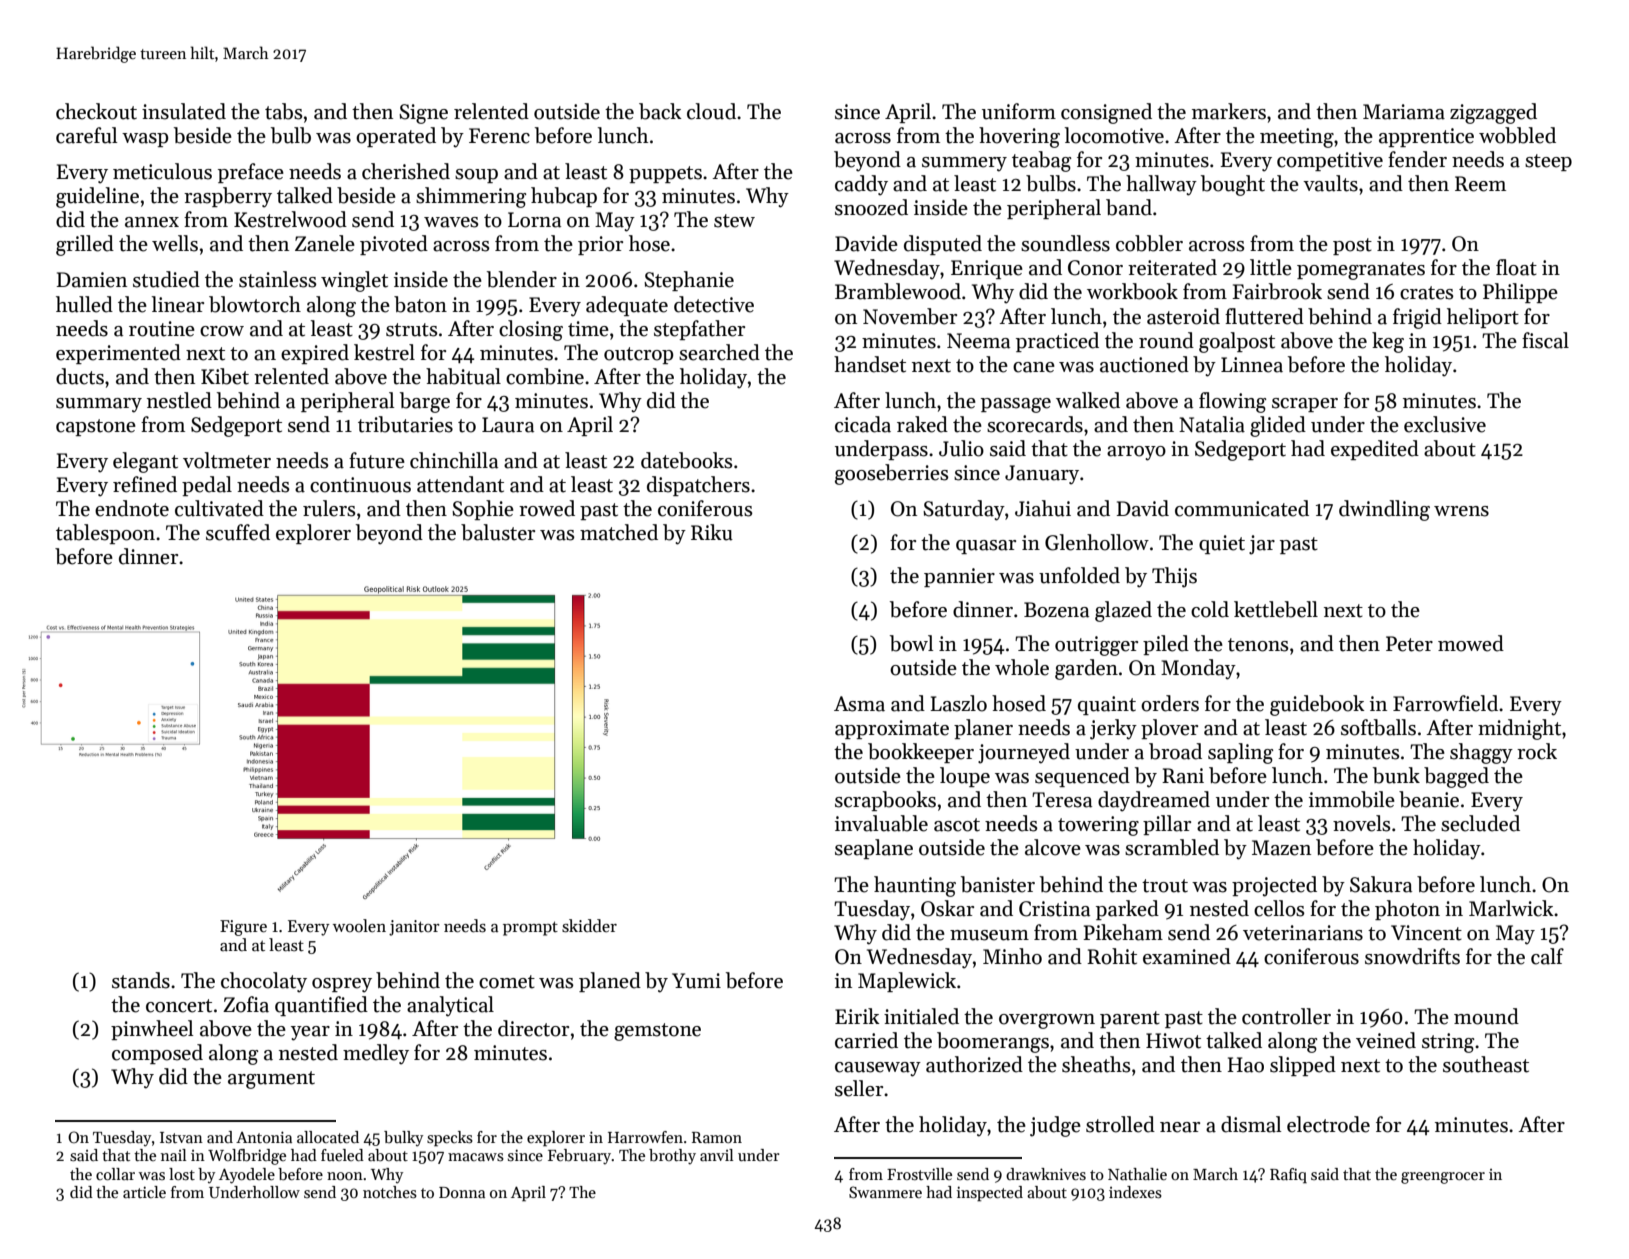 This screenshot has height=1259, width=1629. I want to click on Kibet, so click(225, 376).
